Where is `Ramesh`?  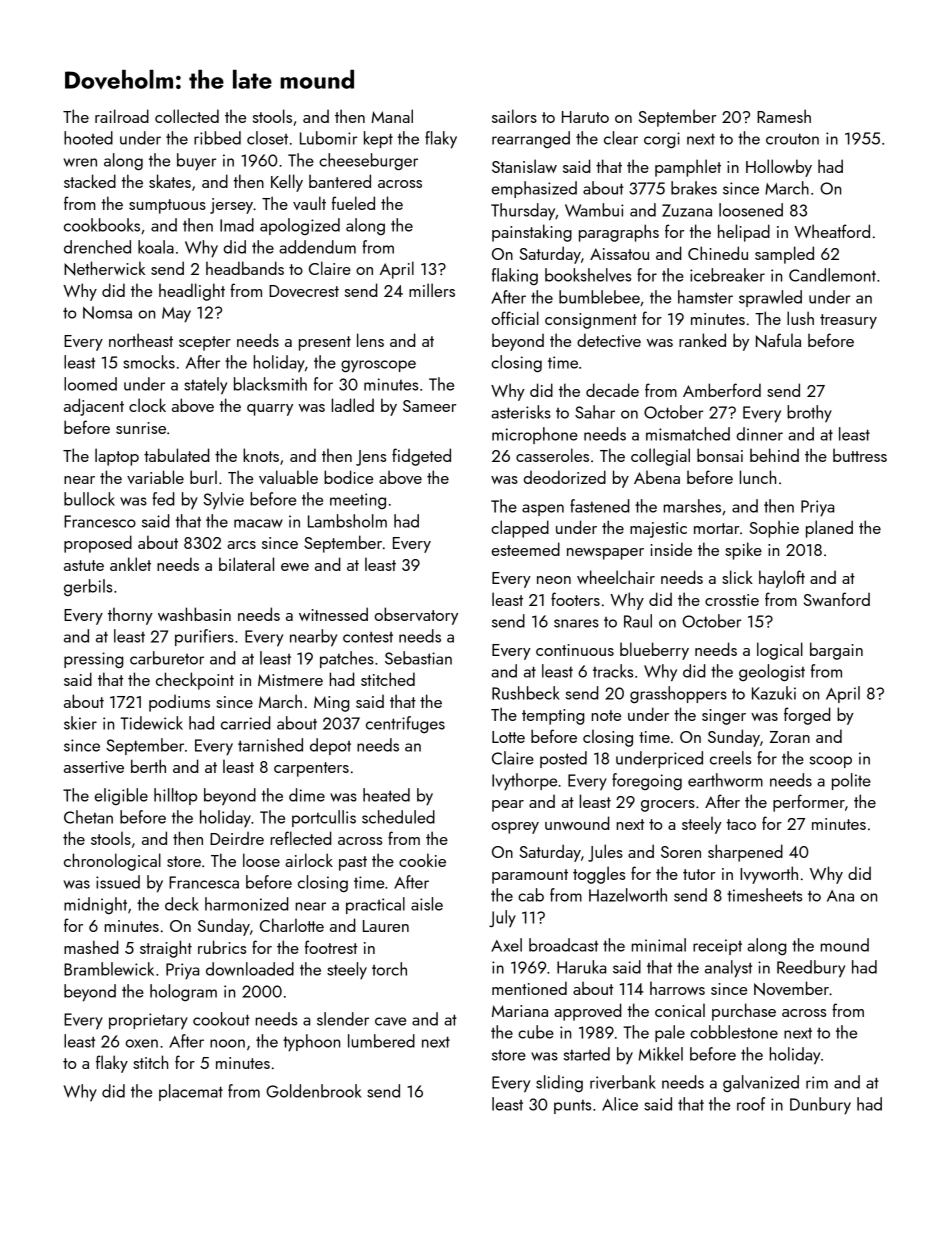 Ramesh is located at coordinates (784, 116).
